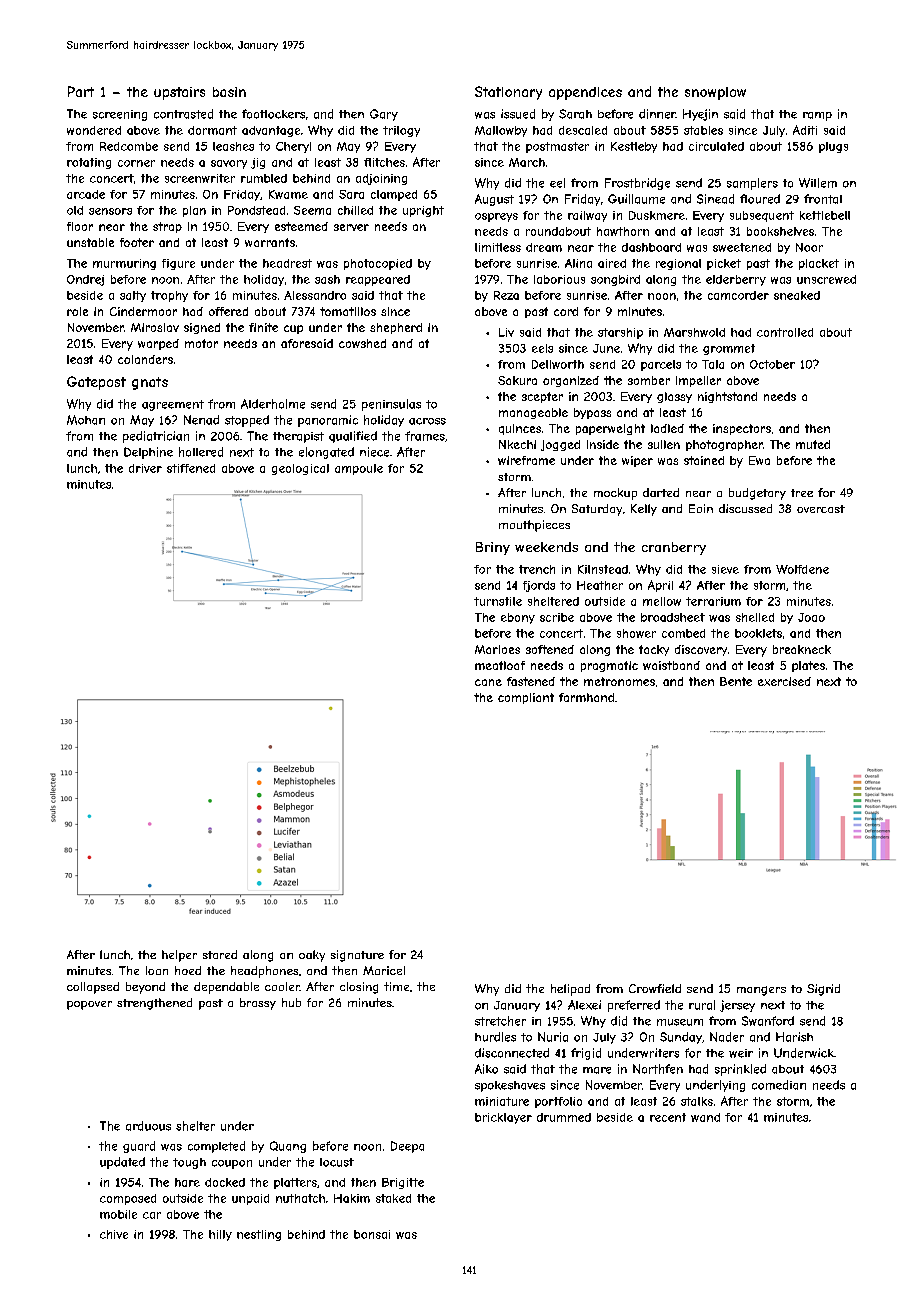  Describe the element at coordinates (819, 264) in the page. I see `placket` at that location.
